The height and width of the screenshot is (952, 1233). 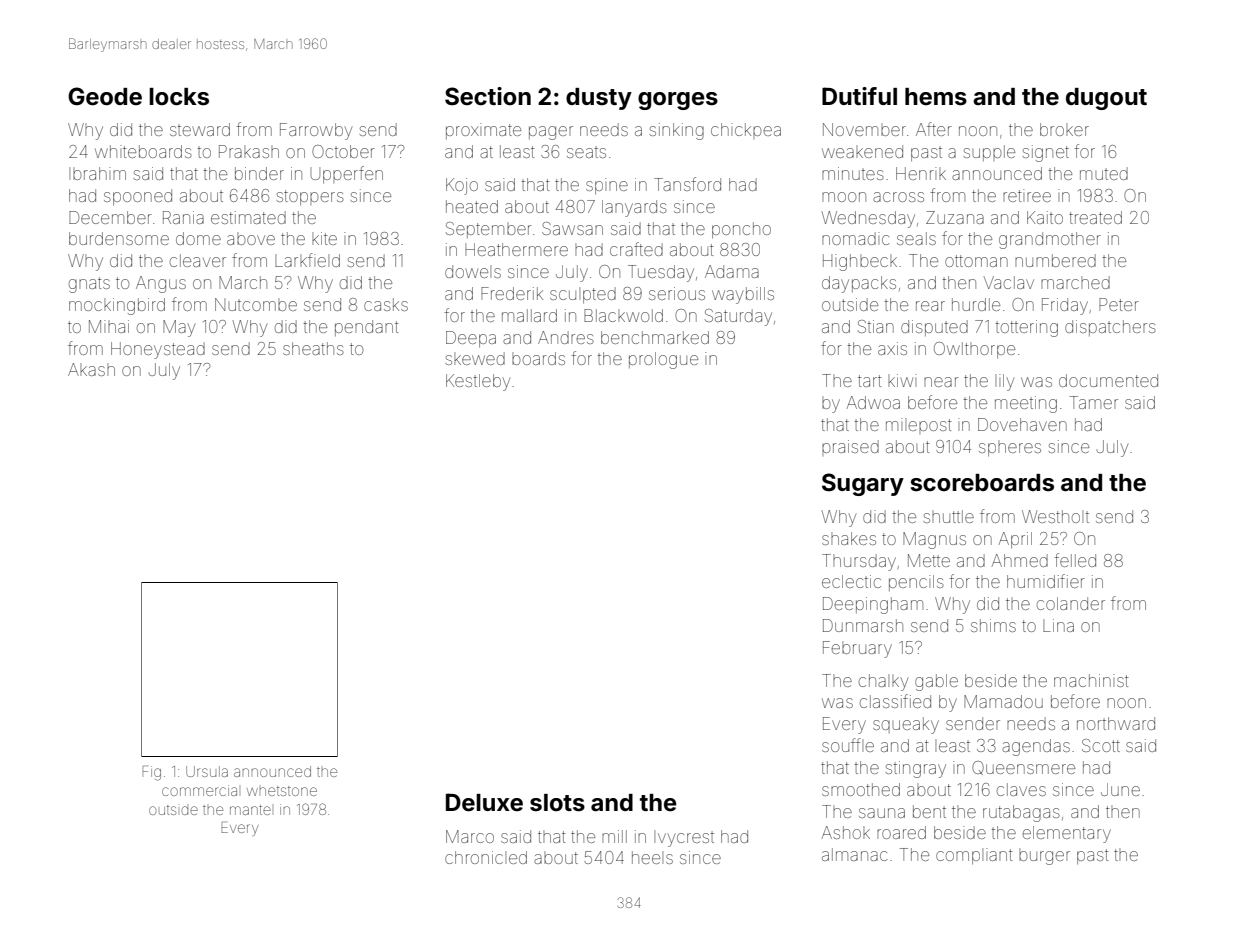 What do you see at coordinates (687, 184) in the screenshot?
I see `Tansford` at bounding box center [687, 184].
